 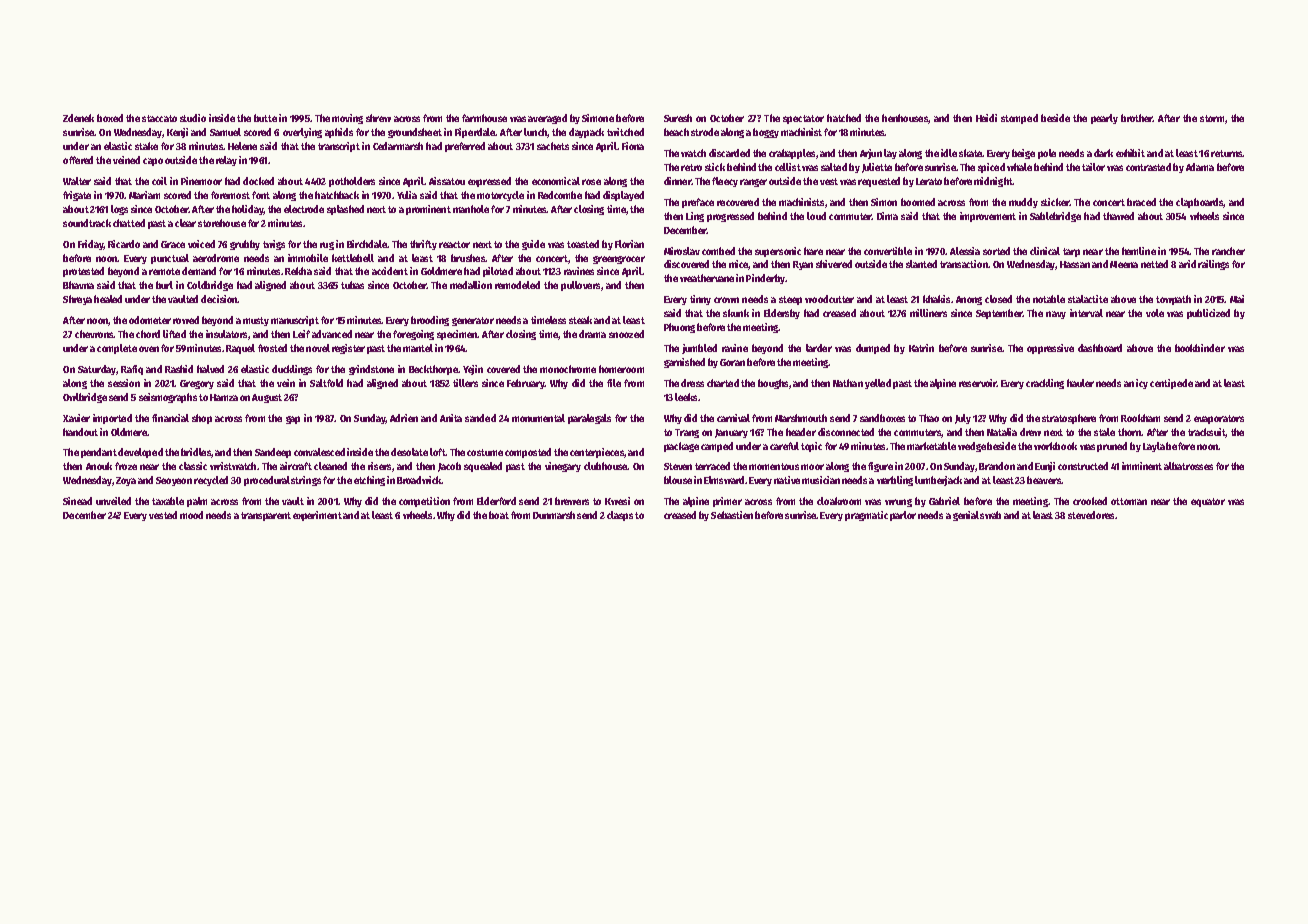 What do you see at coordinates (191, 515) in the page?
I see `mood` at bounding box center [191, 515].
